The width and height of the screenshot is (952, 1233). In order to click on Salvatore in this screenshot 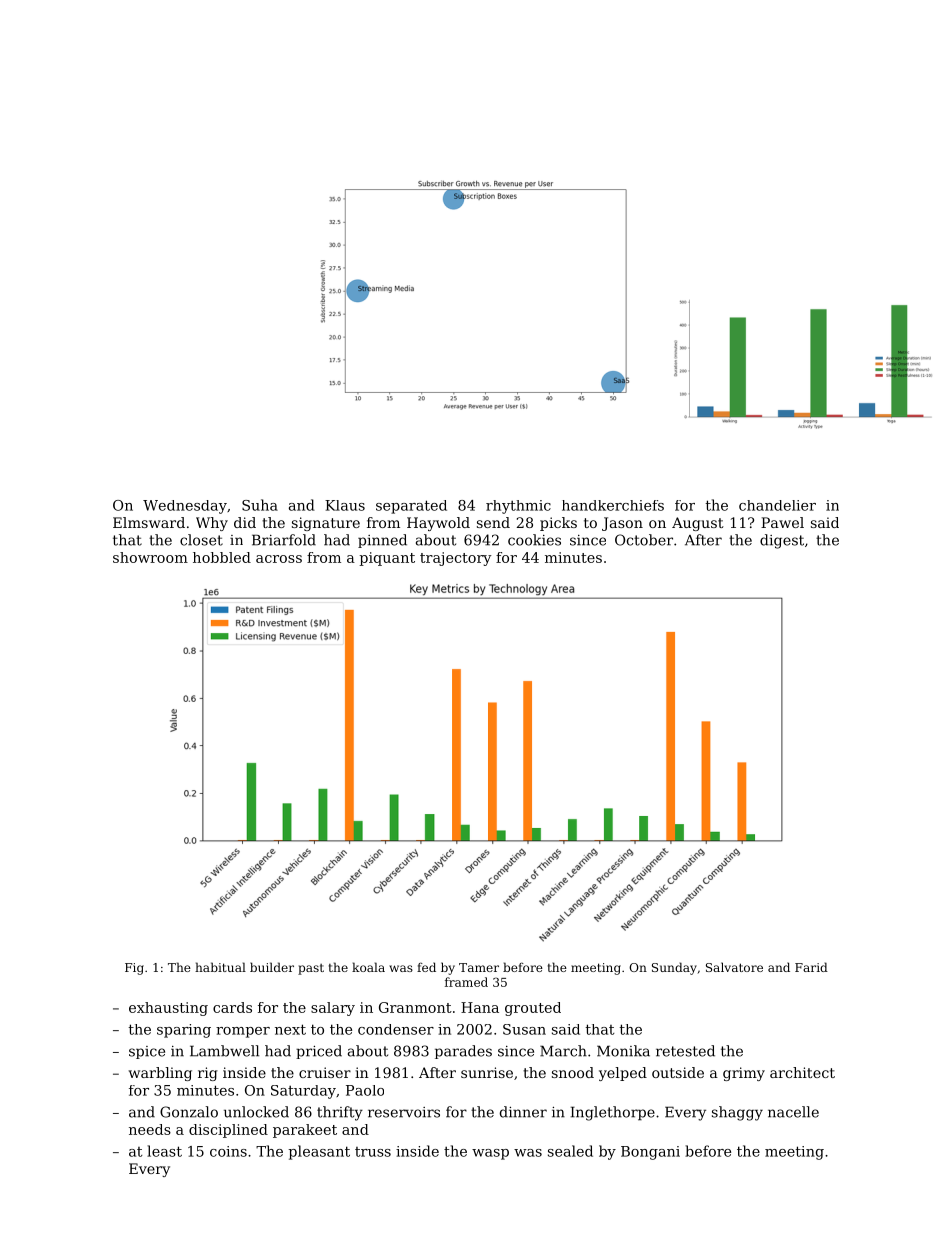, I will do `click(734, 967)`.
